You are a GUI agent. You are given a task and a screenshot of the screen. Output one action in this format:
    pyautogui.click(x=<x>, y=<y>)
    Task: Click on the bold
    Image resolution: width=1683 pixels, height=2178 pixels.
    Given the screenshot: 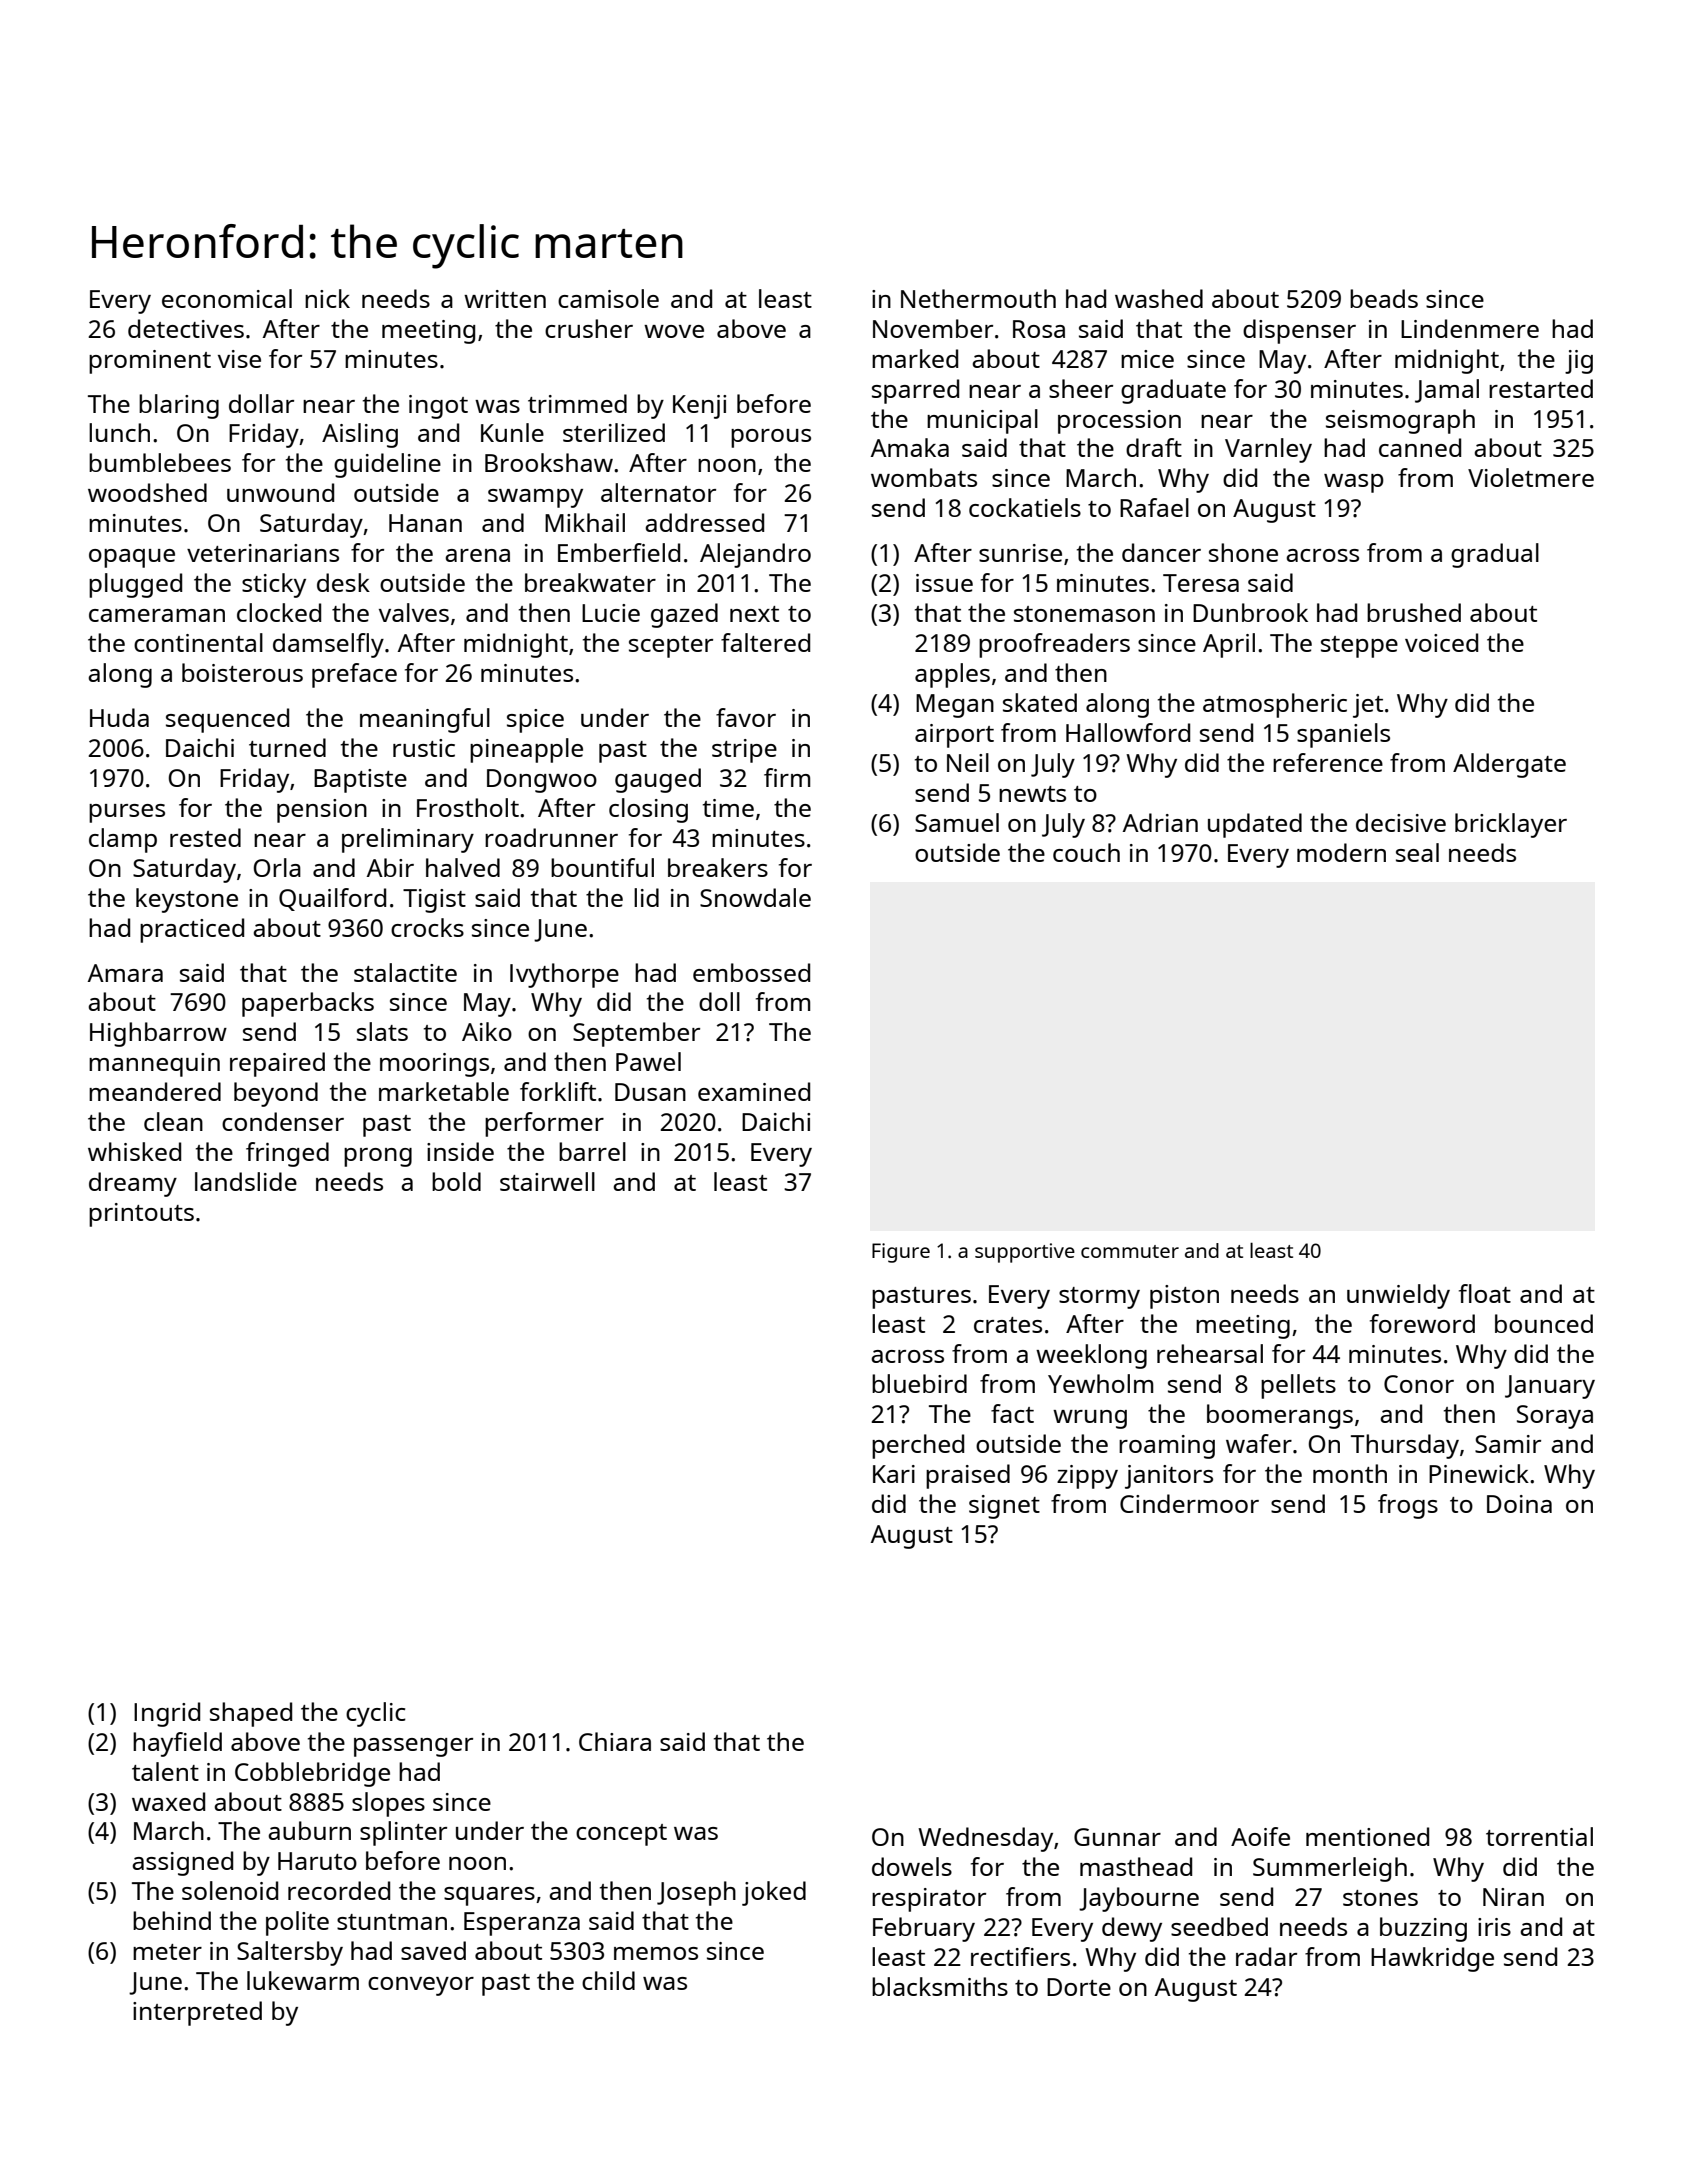 What is the action you would take?
    pyautogui.click(x=456, y=1181)
